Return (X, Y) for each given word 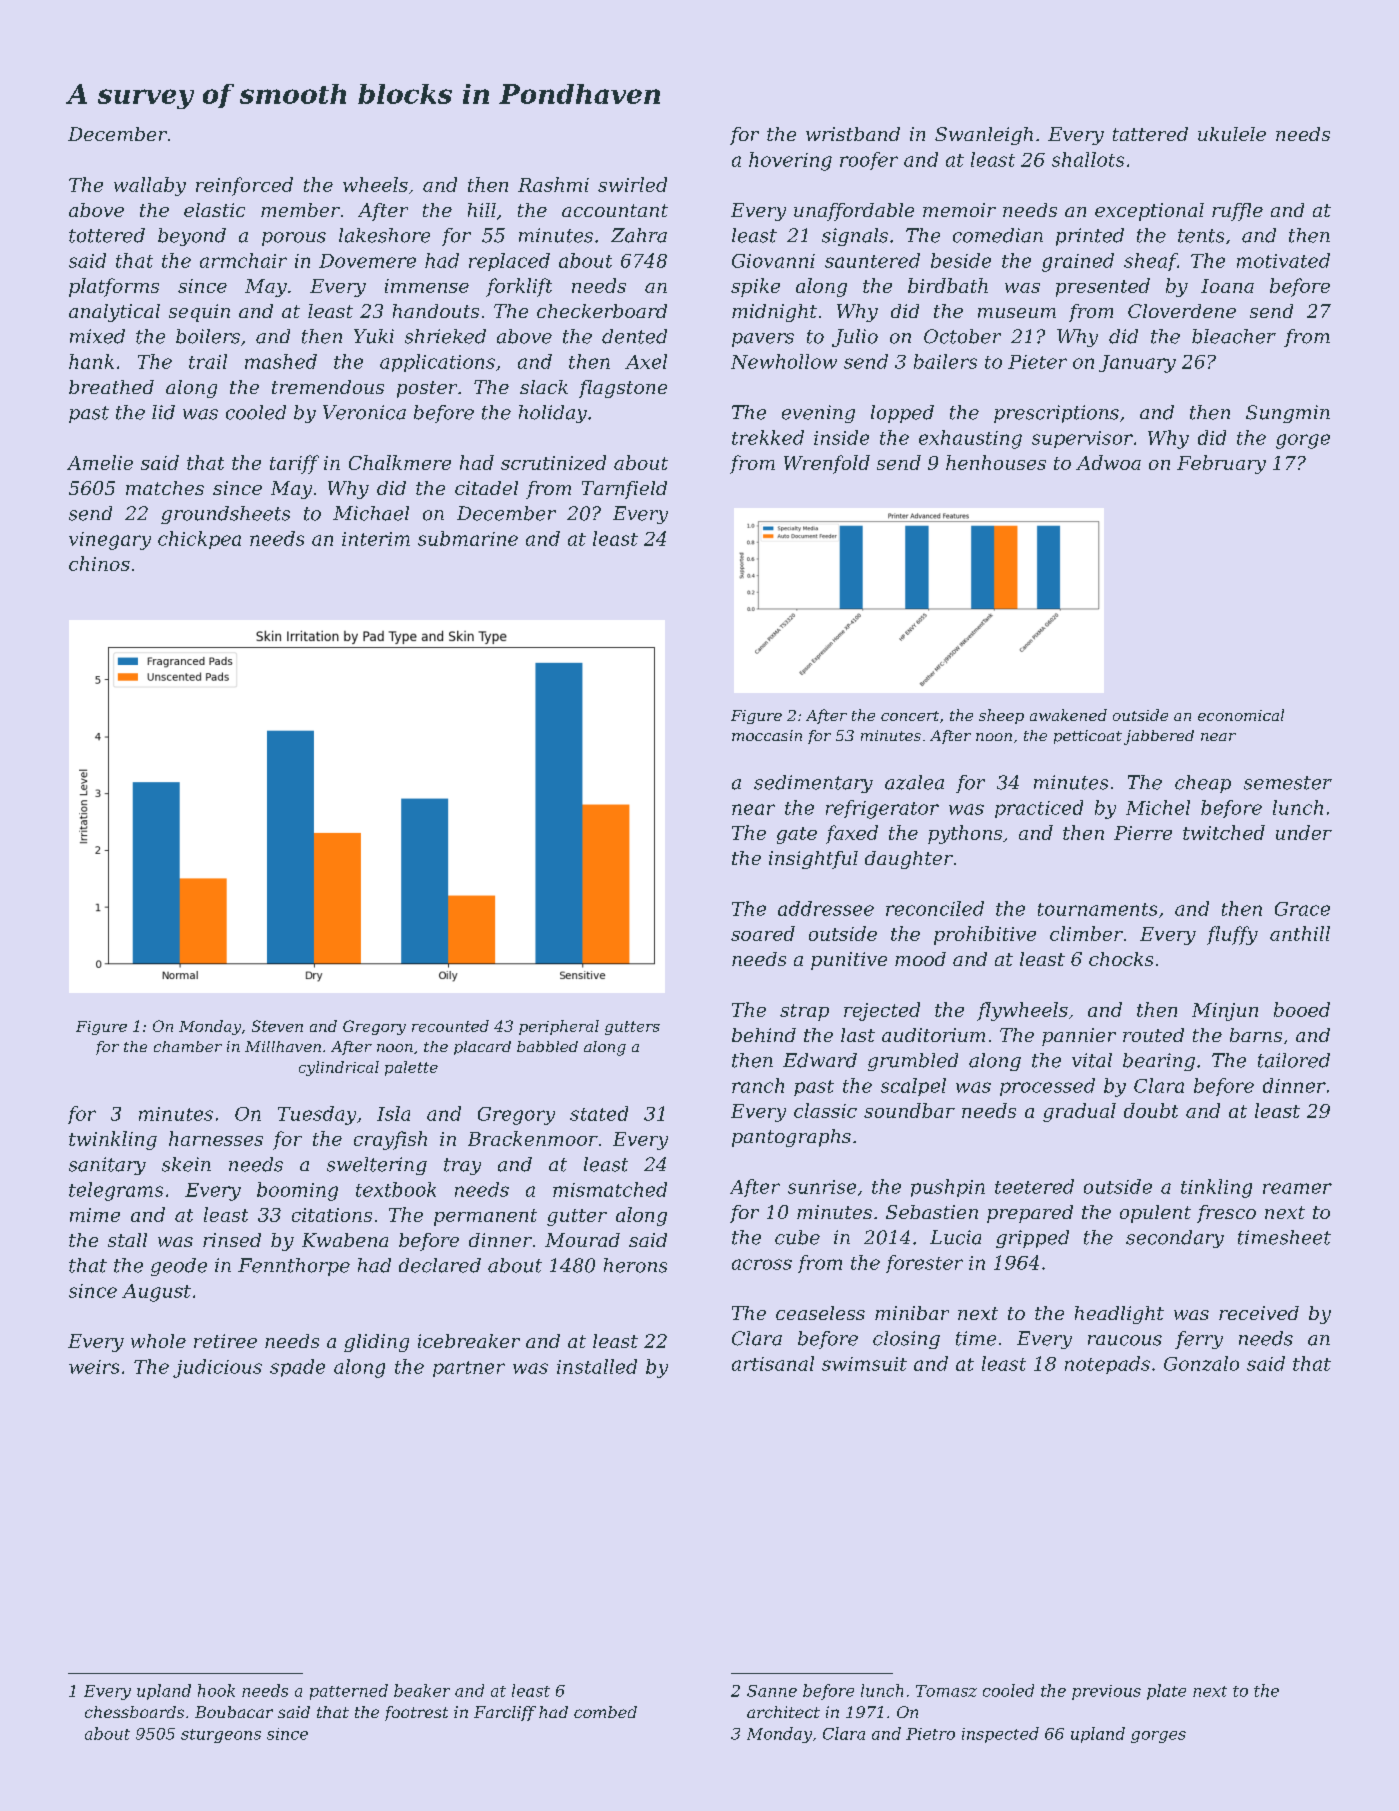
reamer (1297, 1188)
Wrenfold (827, 464)
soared (763, 933)
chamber (188, 1046)
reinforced (244, 186)
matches (165, 488)
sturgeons (221, 1736)
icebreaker (469, 1341)
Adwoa (1108, 462)
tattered (1150, 134)
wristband (853, 134)
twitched (1224, 832)
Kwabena (345, 1240)
